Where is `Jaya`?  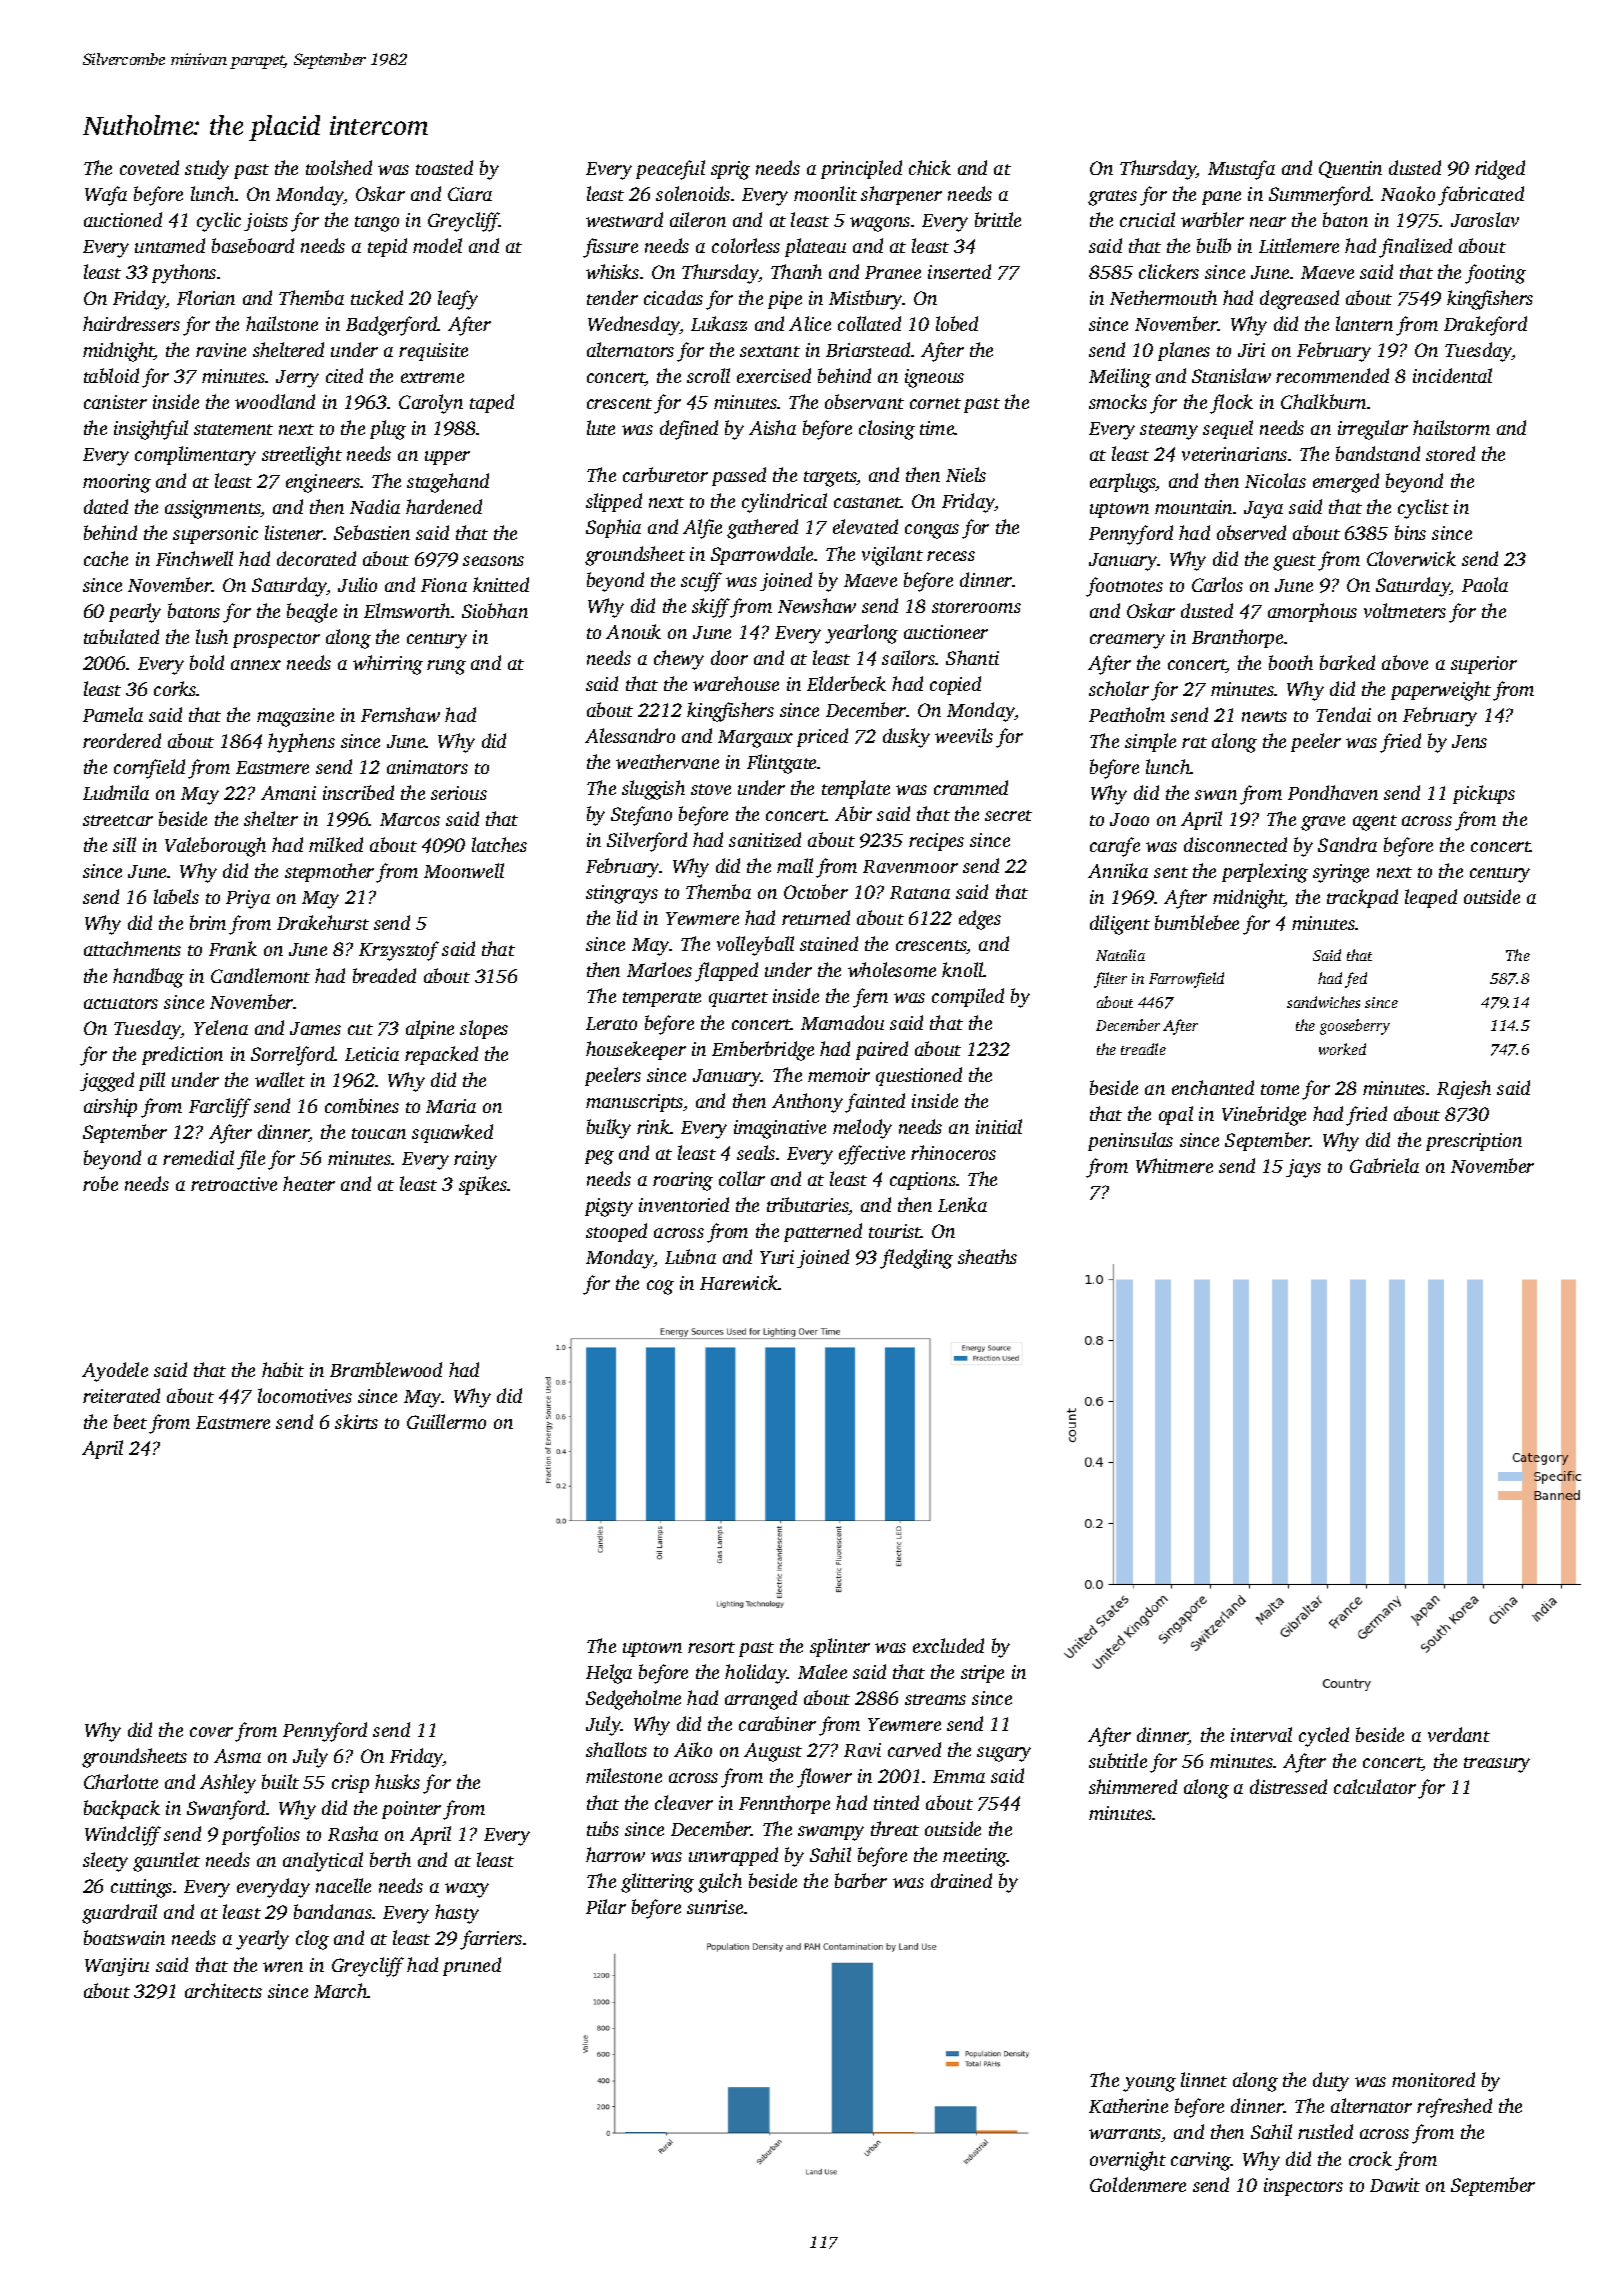 Jaya is located at coordinates (1263, 510).
